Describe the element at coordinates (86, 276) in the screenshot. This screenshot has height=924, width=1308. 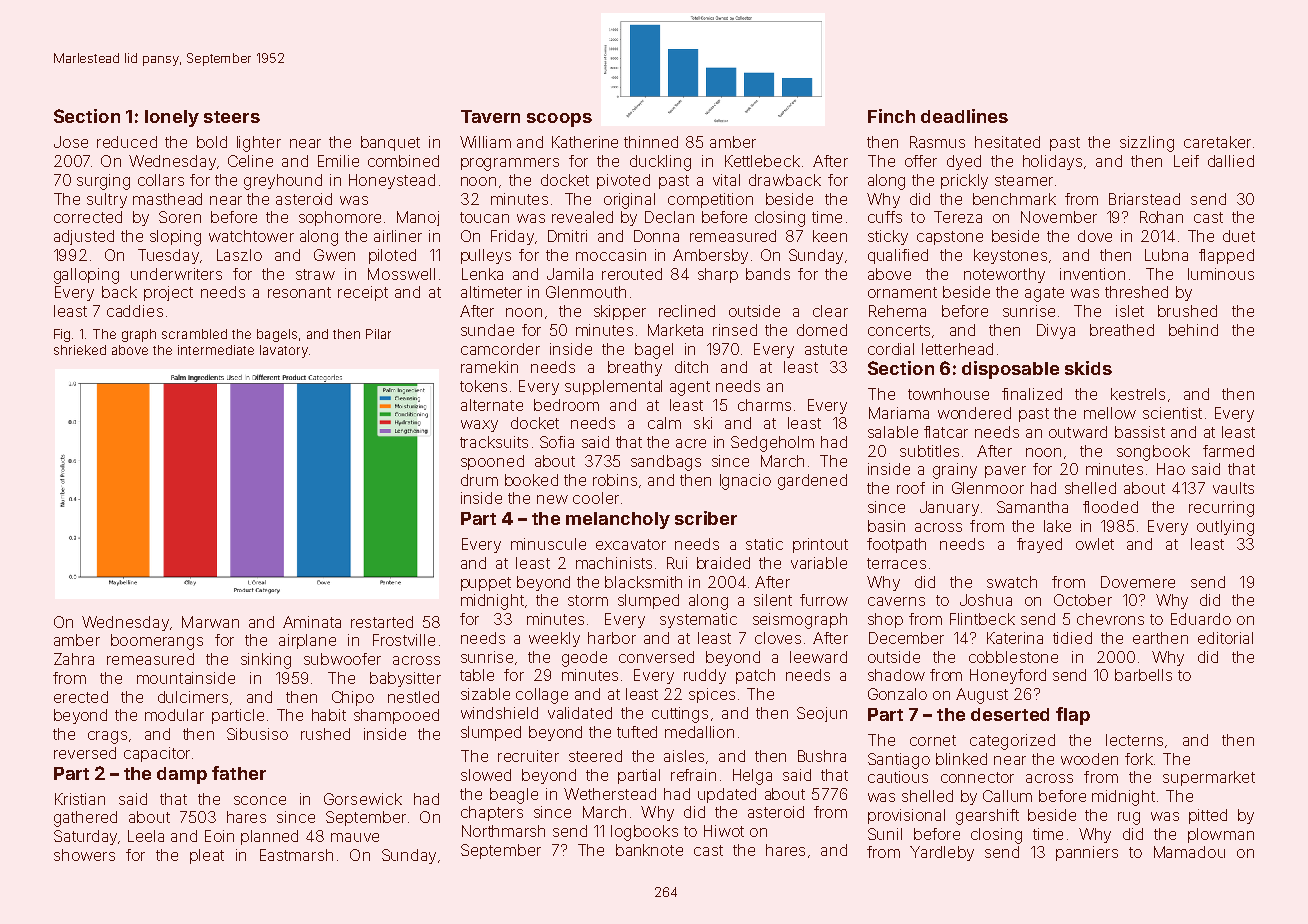
I see `galloping` at that location.
